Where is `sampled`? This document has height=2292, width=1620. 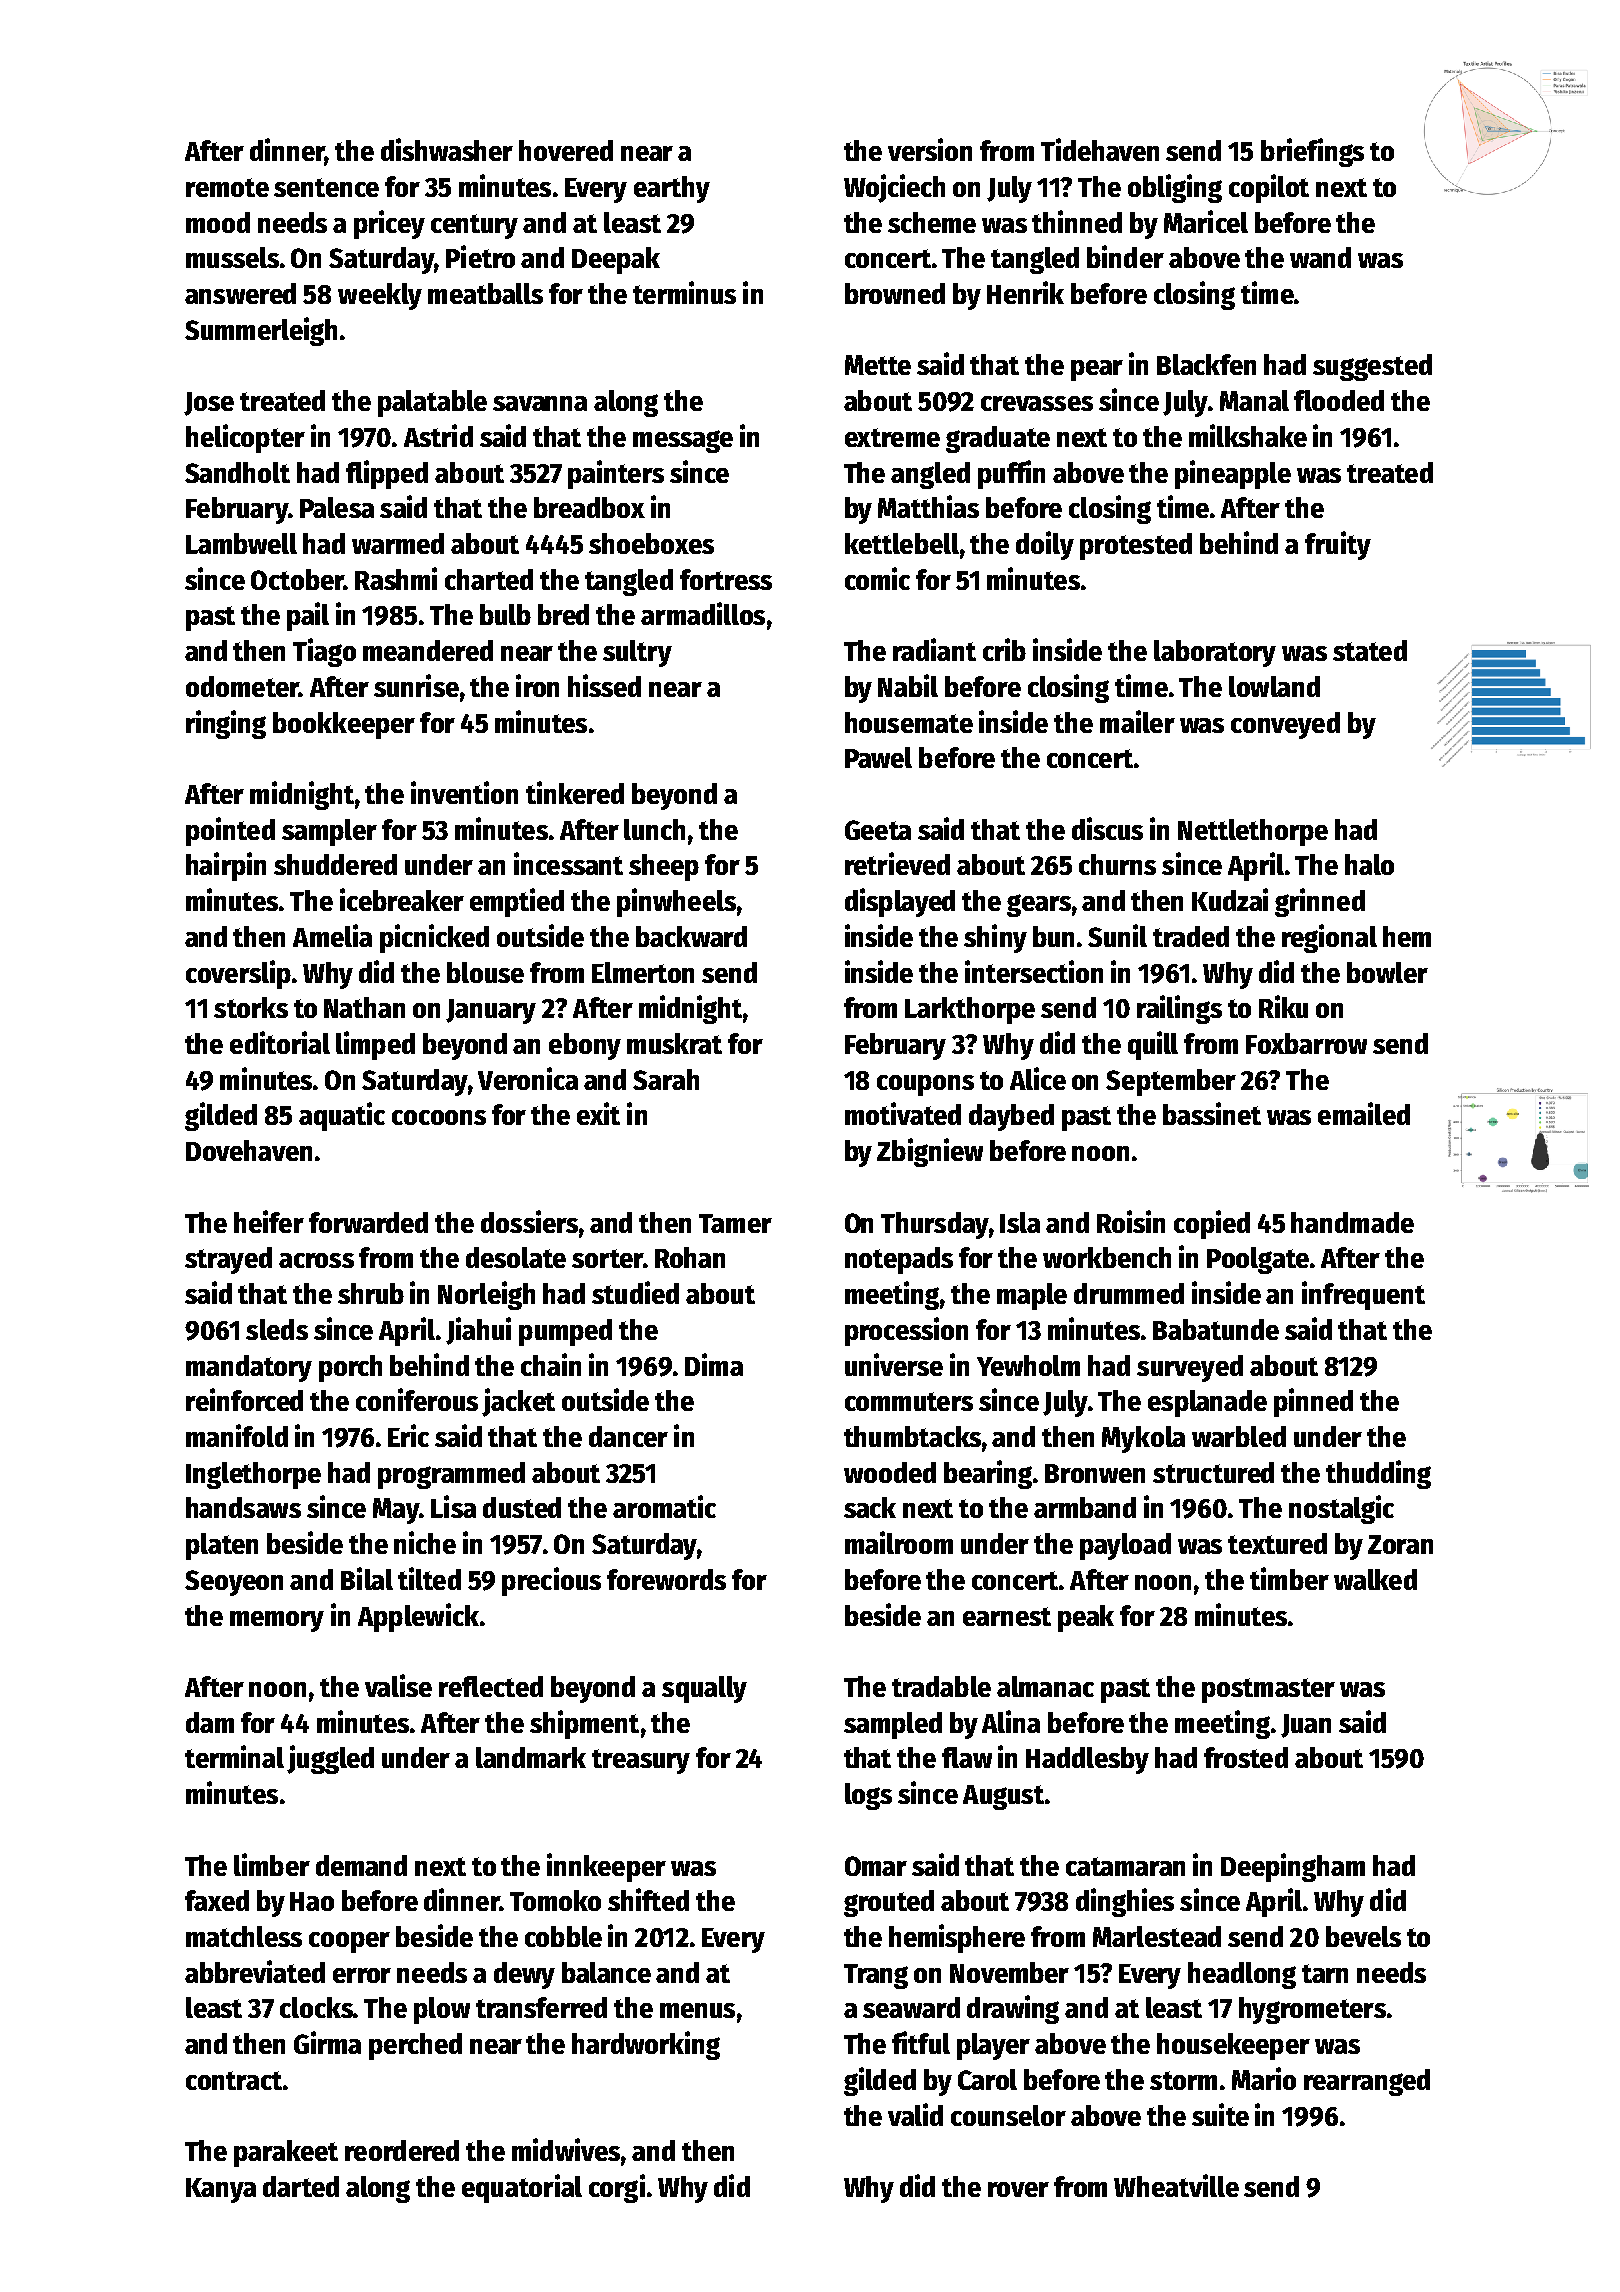 sampled is located at coordinates (893, 1725).
